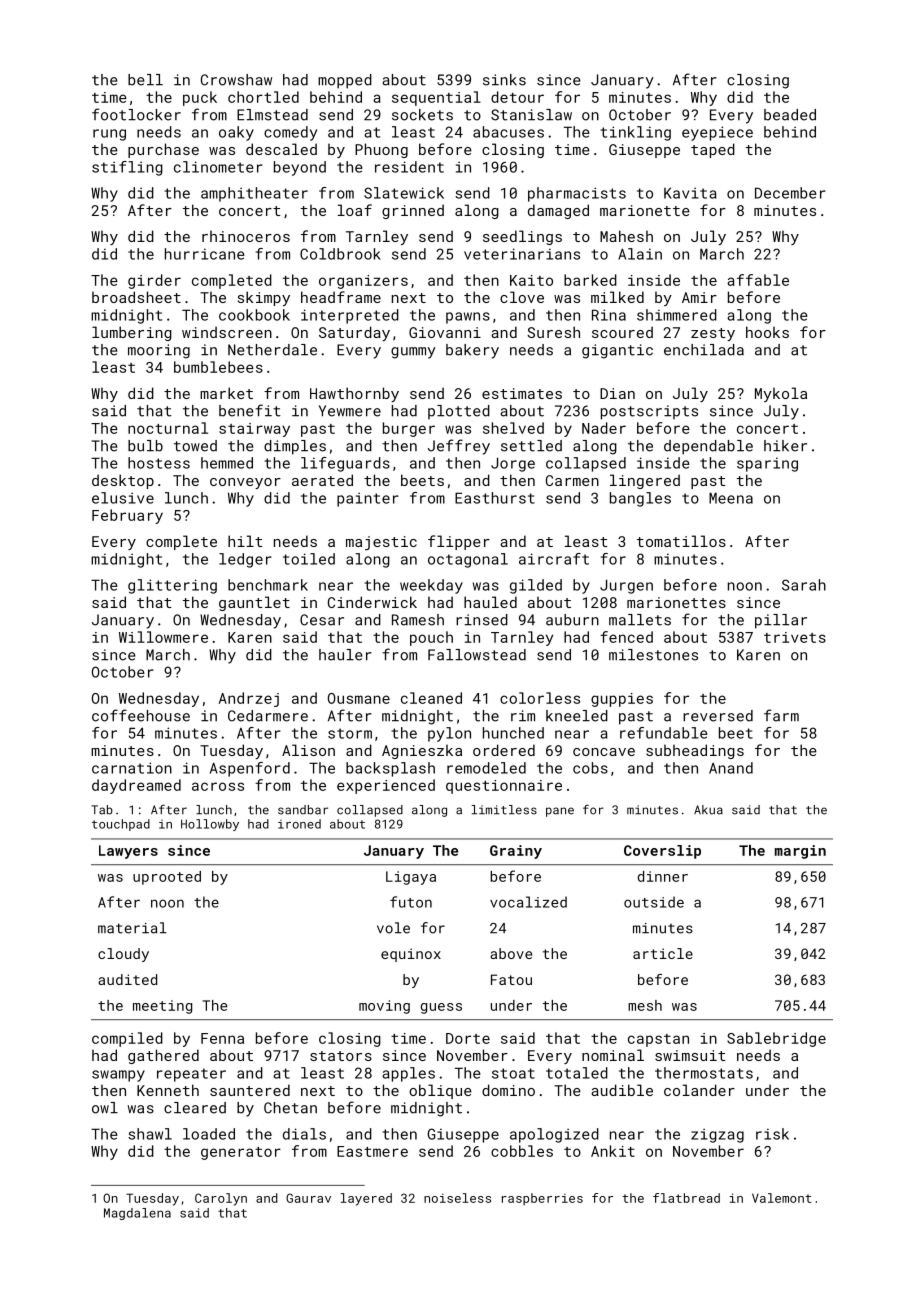 The height and width of the document is (1308, 924). What do you see at coordinates (718, 716) in the document?
I see `reversed` at bounding box center [718, 716].
